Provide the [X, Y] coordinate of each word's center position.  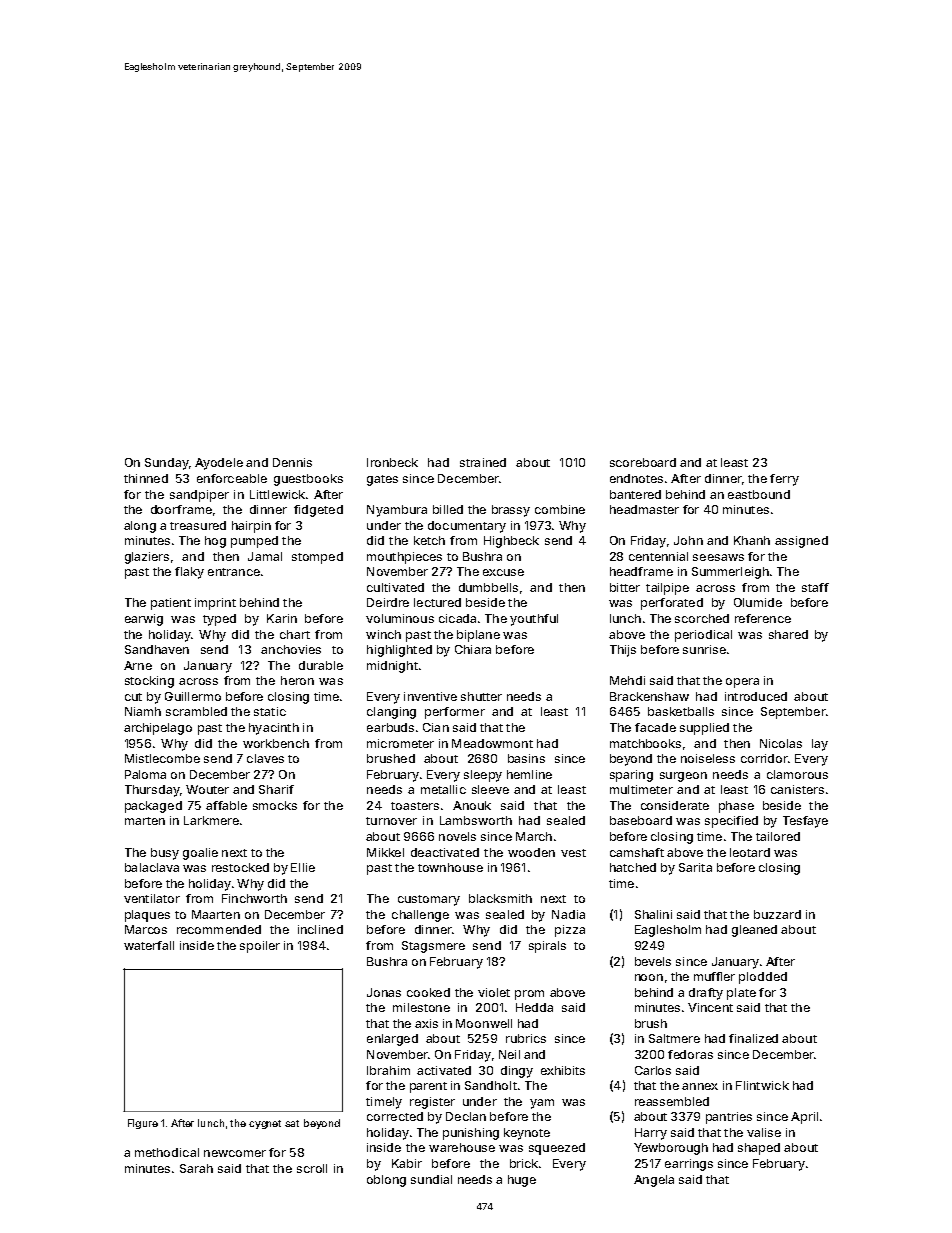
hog [215, 542]
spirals [547, 947]
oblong [386, 1181]
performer [455, 713]
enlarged [392, 1040]
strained [483, 462]
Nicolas [781, 743]
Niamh [143, 711]
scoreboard [643, 462]
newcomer [235, 1153]
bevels [653, 961]
